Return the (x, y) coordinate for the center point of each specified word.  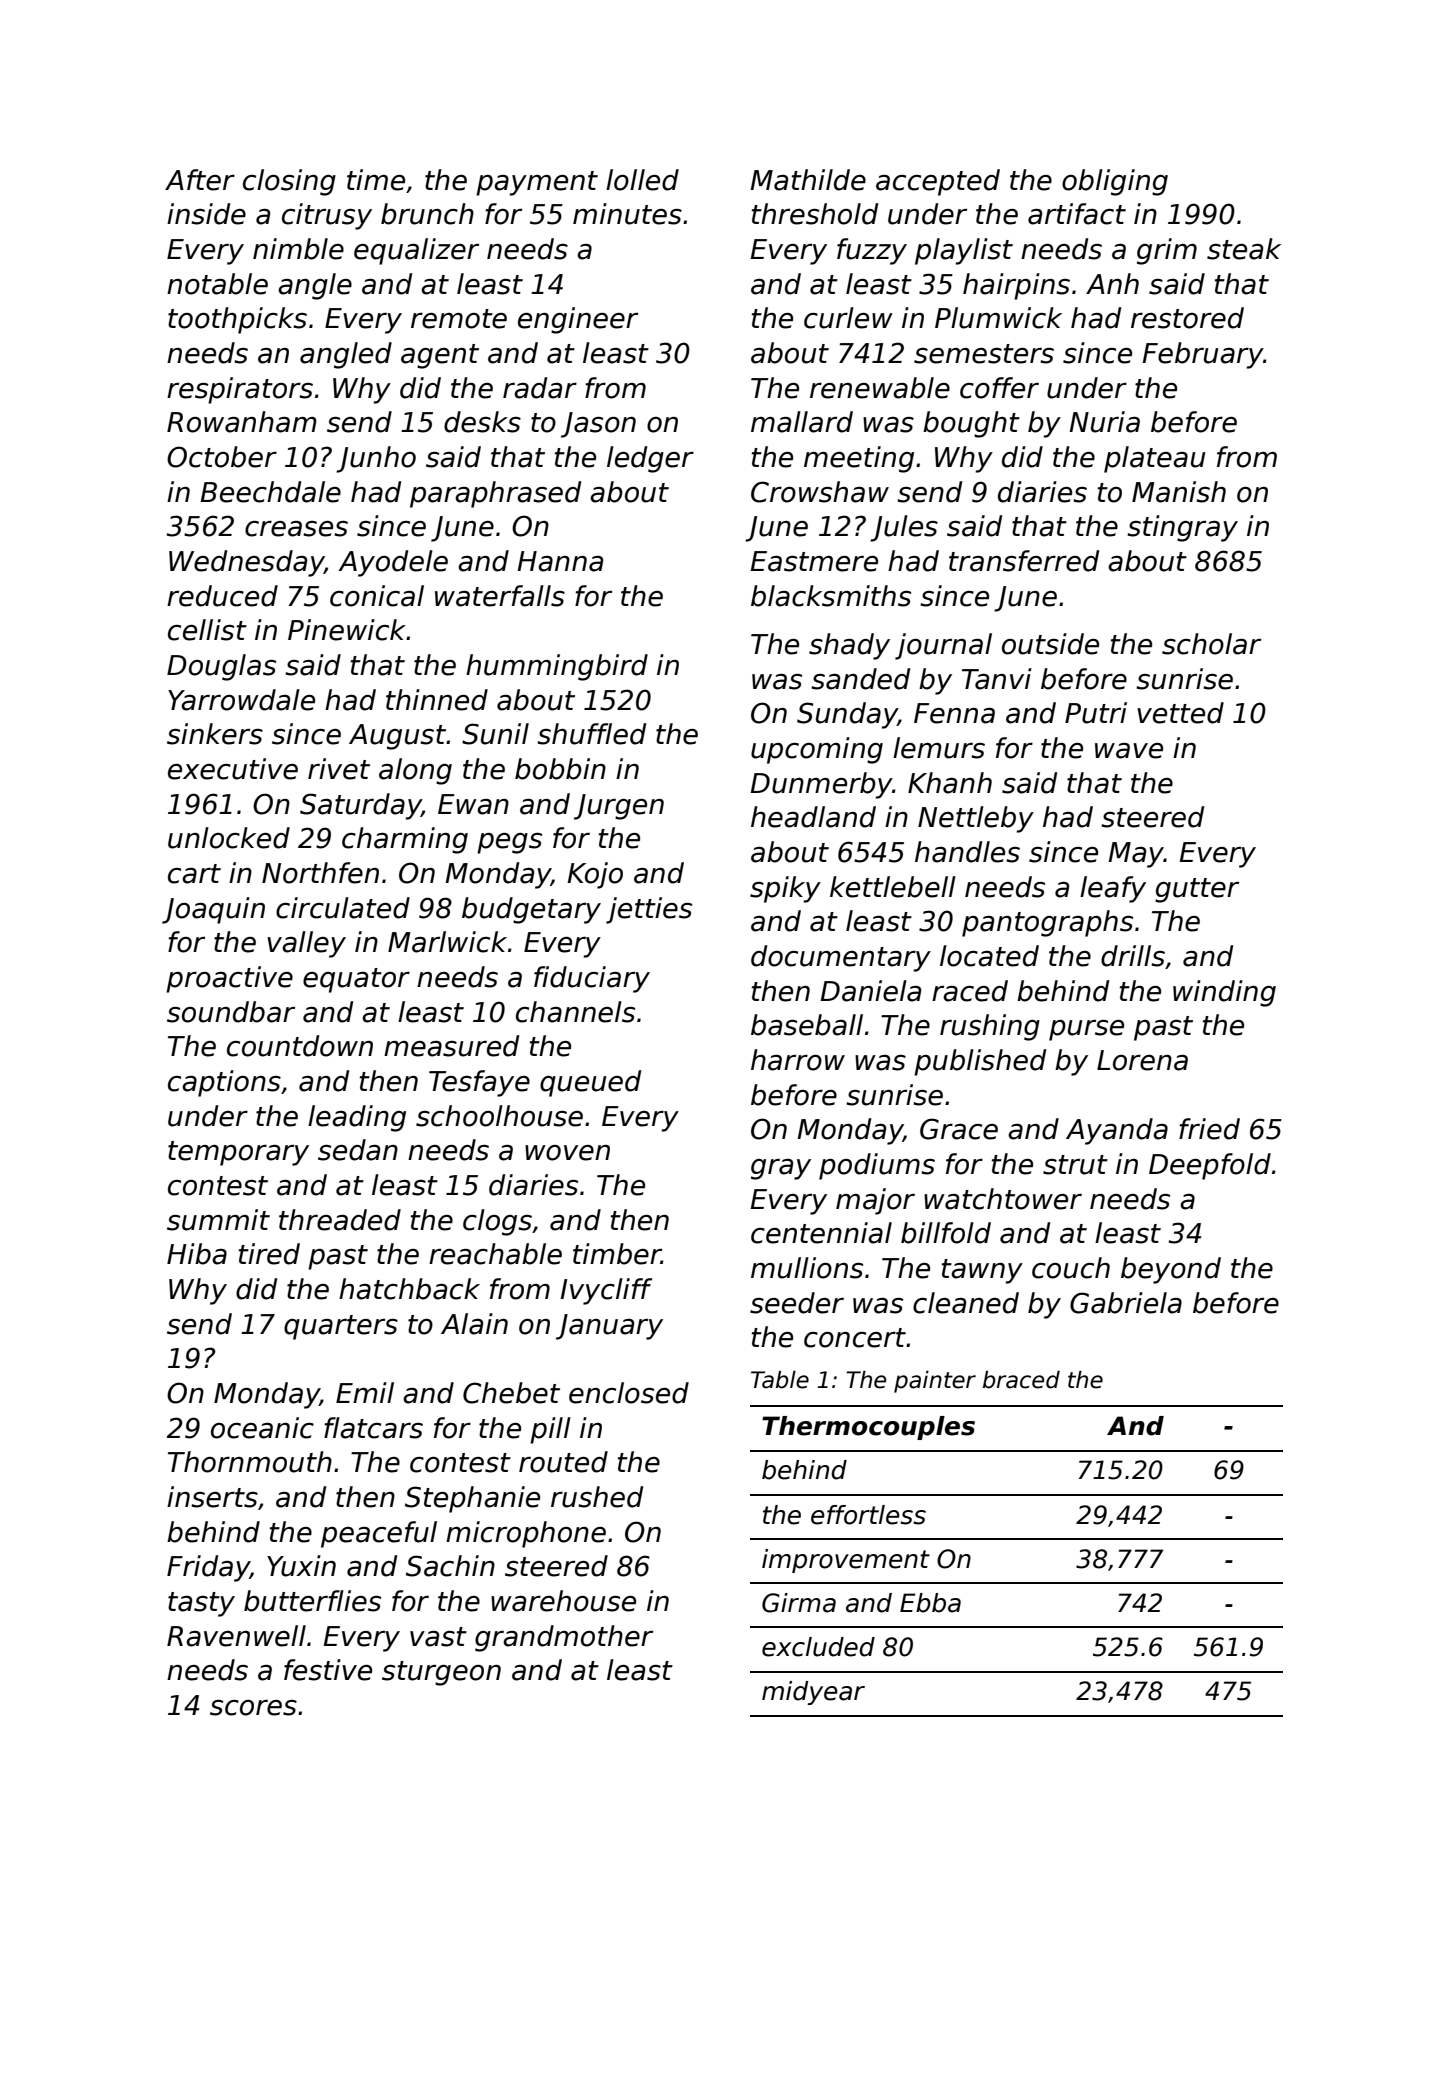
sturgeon (441, 1673)
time (376, 180)
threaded (340, 1220)
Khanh (950, 783)
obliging (1115, 182)
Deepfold (1210, 1166)
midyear (813, 1693)
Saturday (361, 806)
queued (590, 1083)
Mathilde (808, 180)
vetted (1180, 713)
